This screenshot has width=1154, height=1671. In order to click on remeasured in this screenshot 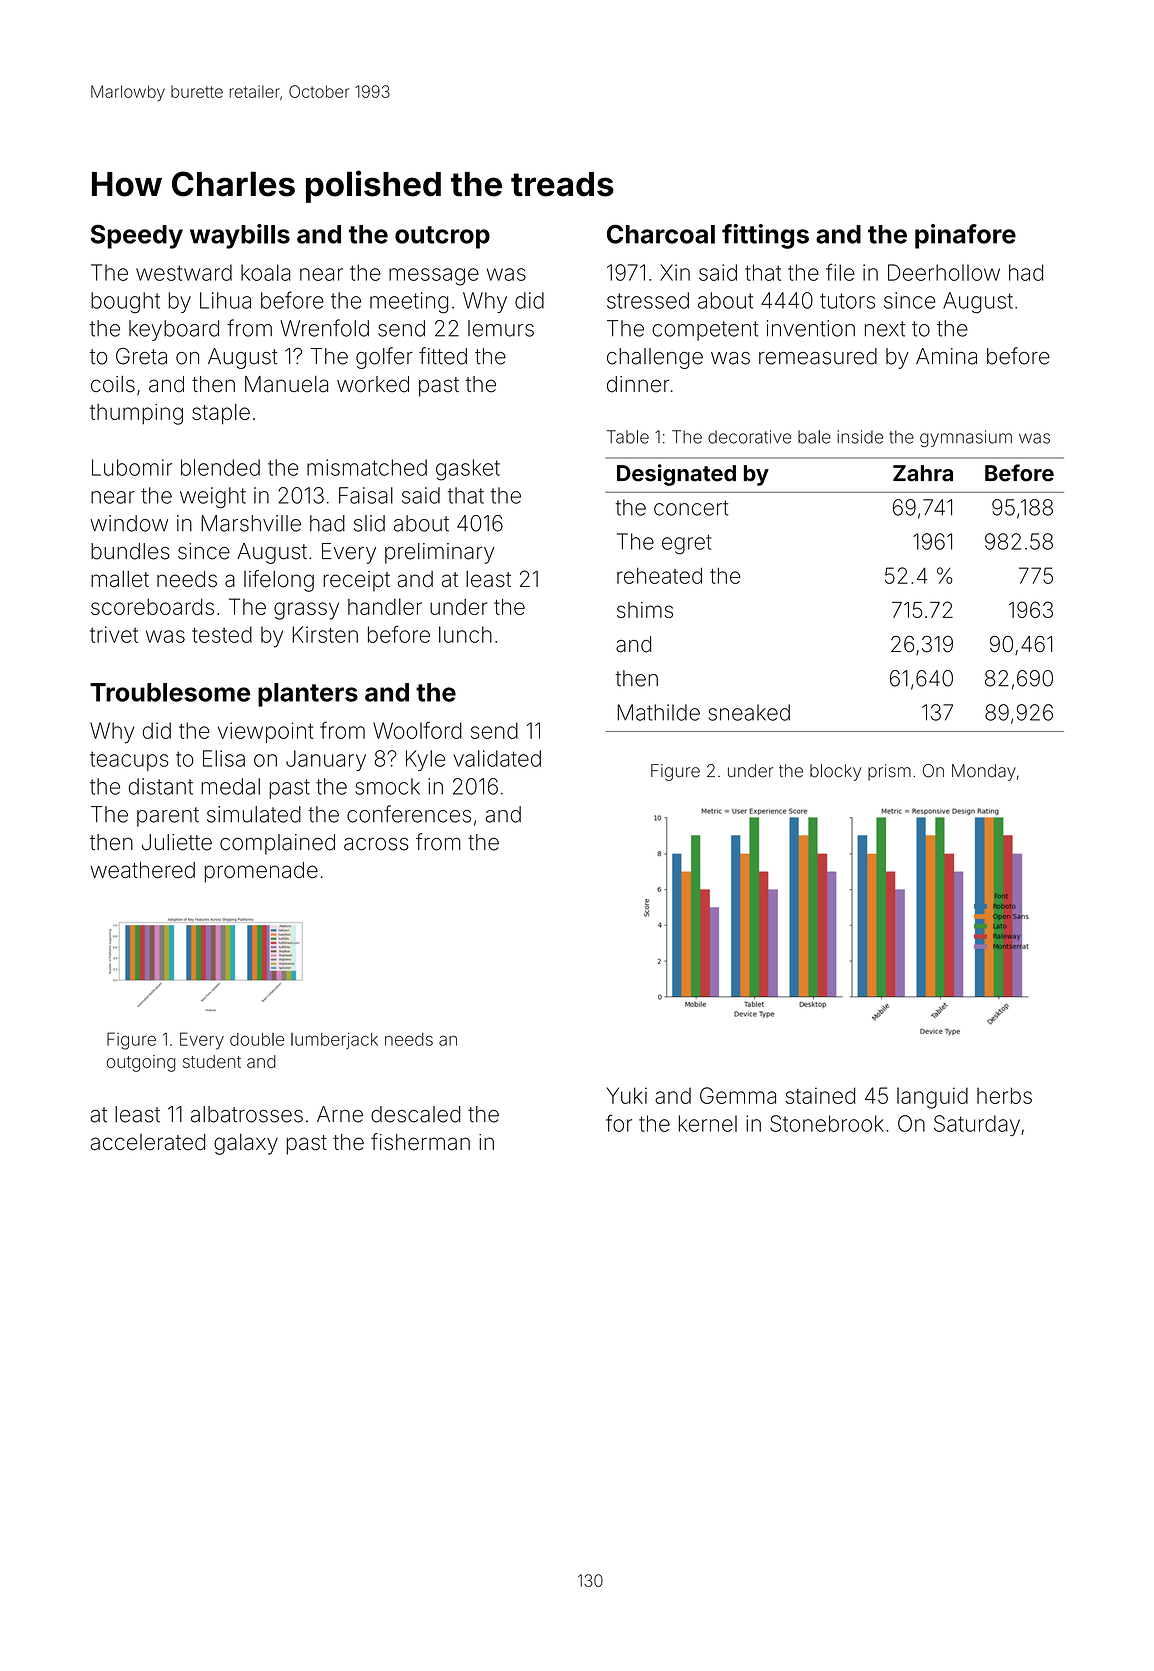, I will do `click(818, 356)`.
